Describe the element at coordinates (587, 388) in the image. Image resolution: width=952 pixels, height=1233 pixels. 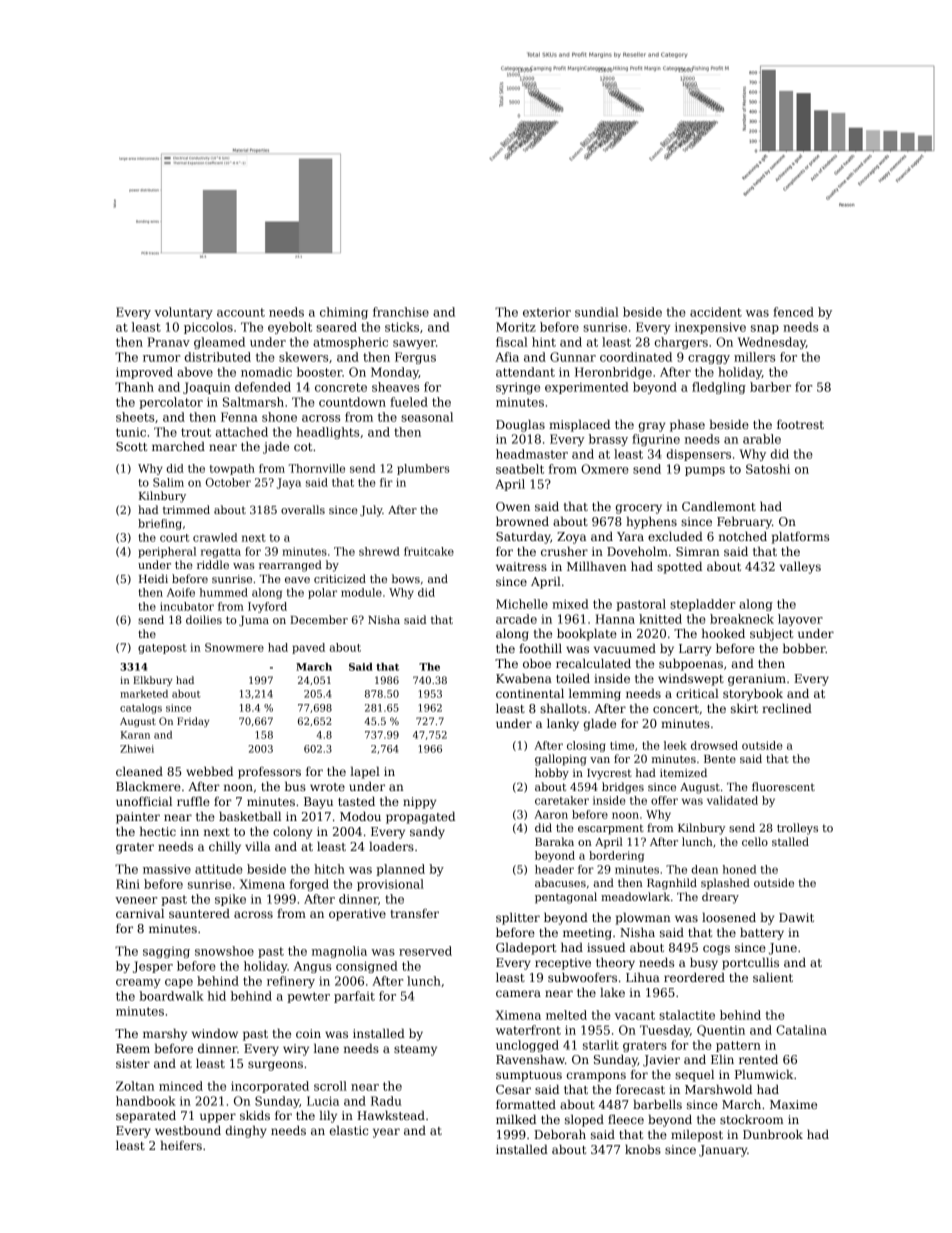
I see `experimented` at that location.
